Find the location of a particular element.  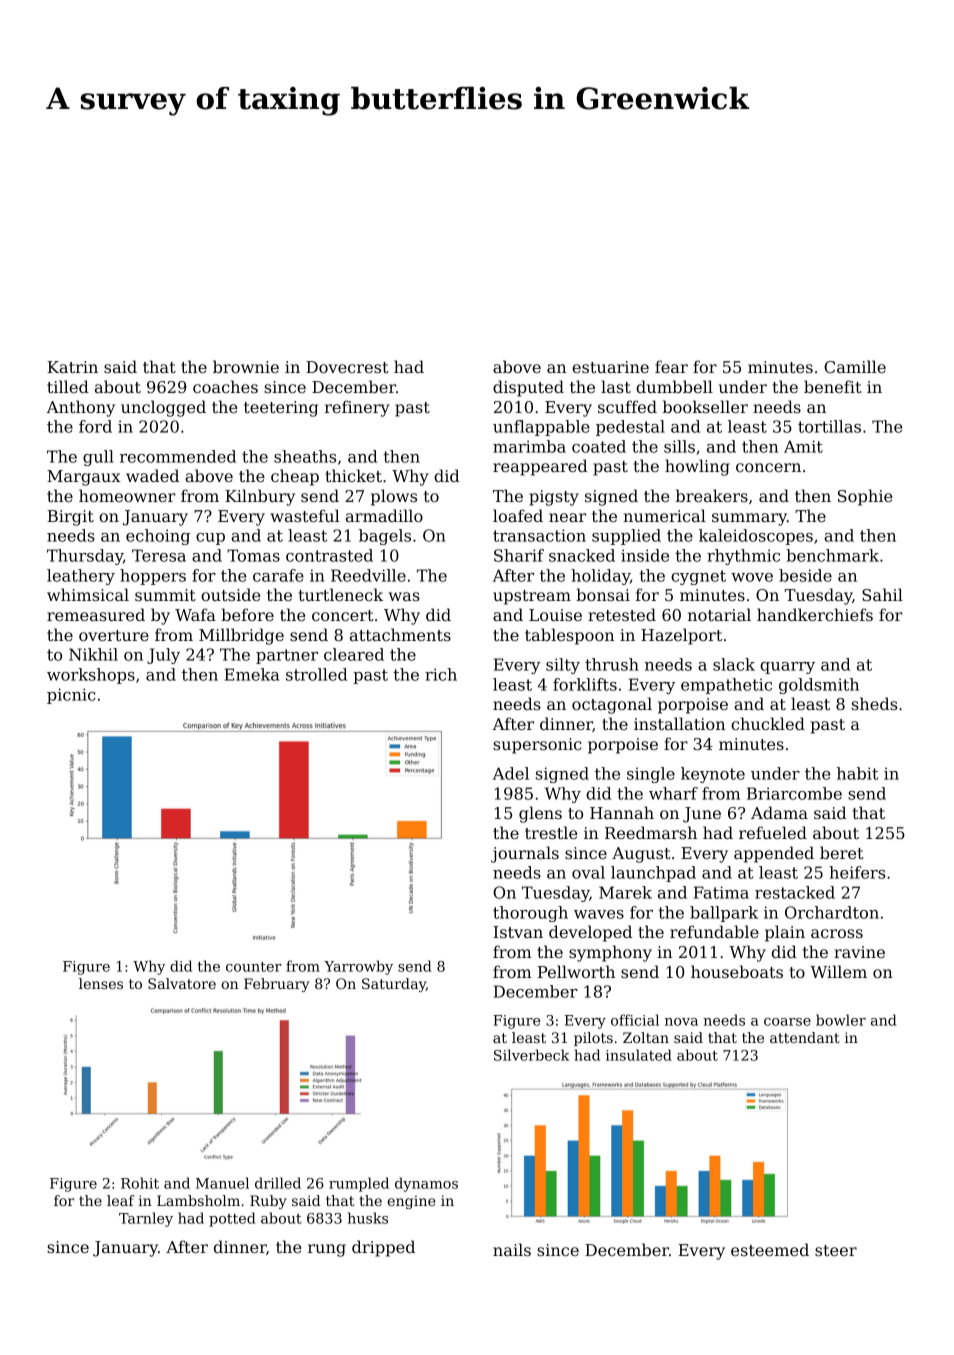

Katrin is located at coordinates (72, 367).
